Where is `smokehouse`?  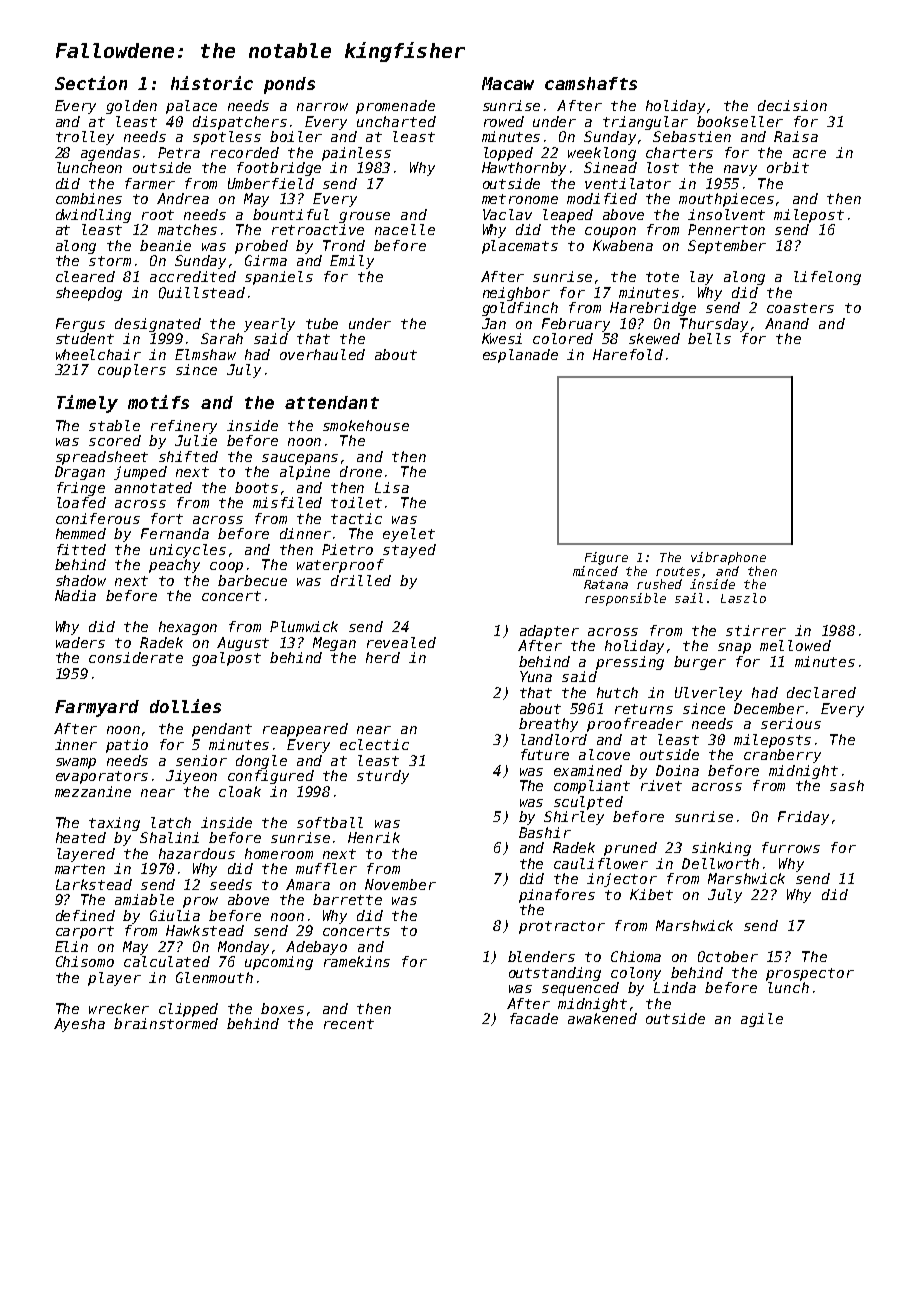
smokehouse is located at coordinates (366, 425).
